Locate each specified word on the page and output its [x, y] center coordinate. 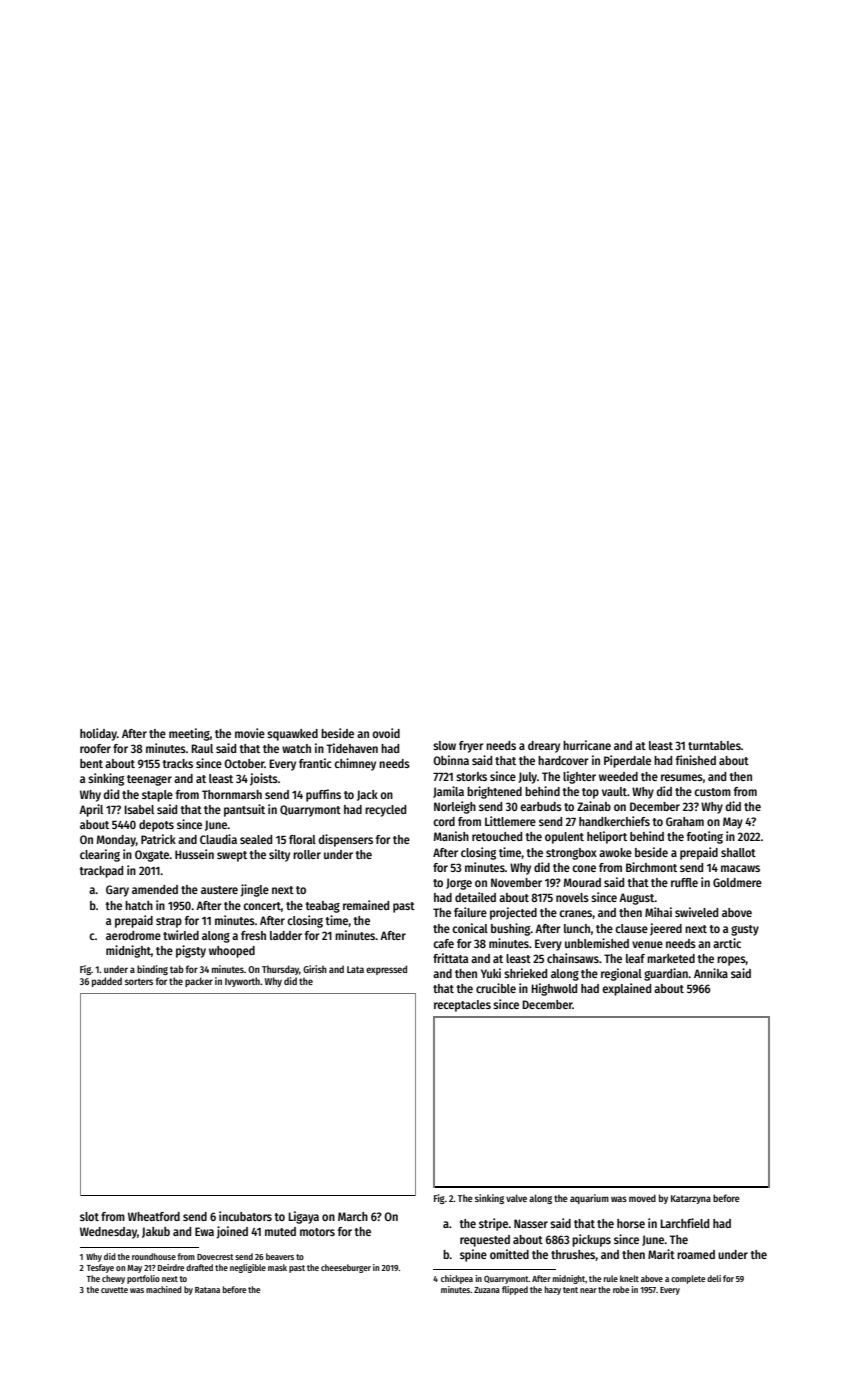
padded [107, 982]
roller [307, 854]
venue [647, 944]
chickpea [457, 1279]
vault [614, 791]
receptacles [462, 1006]
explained [626, 989]
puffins [323, 795]
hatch [139, 905]
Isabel [139, 809]
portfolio [143, 1279]
